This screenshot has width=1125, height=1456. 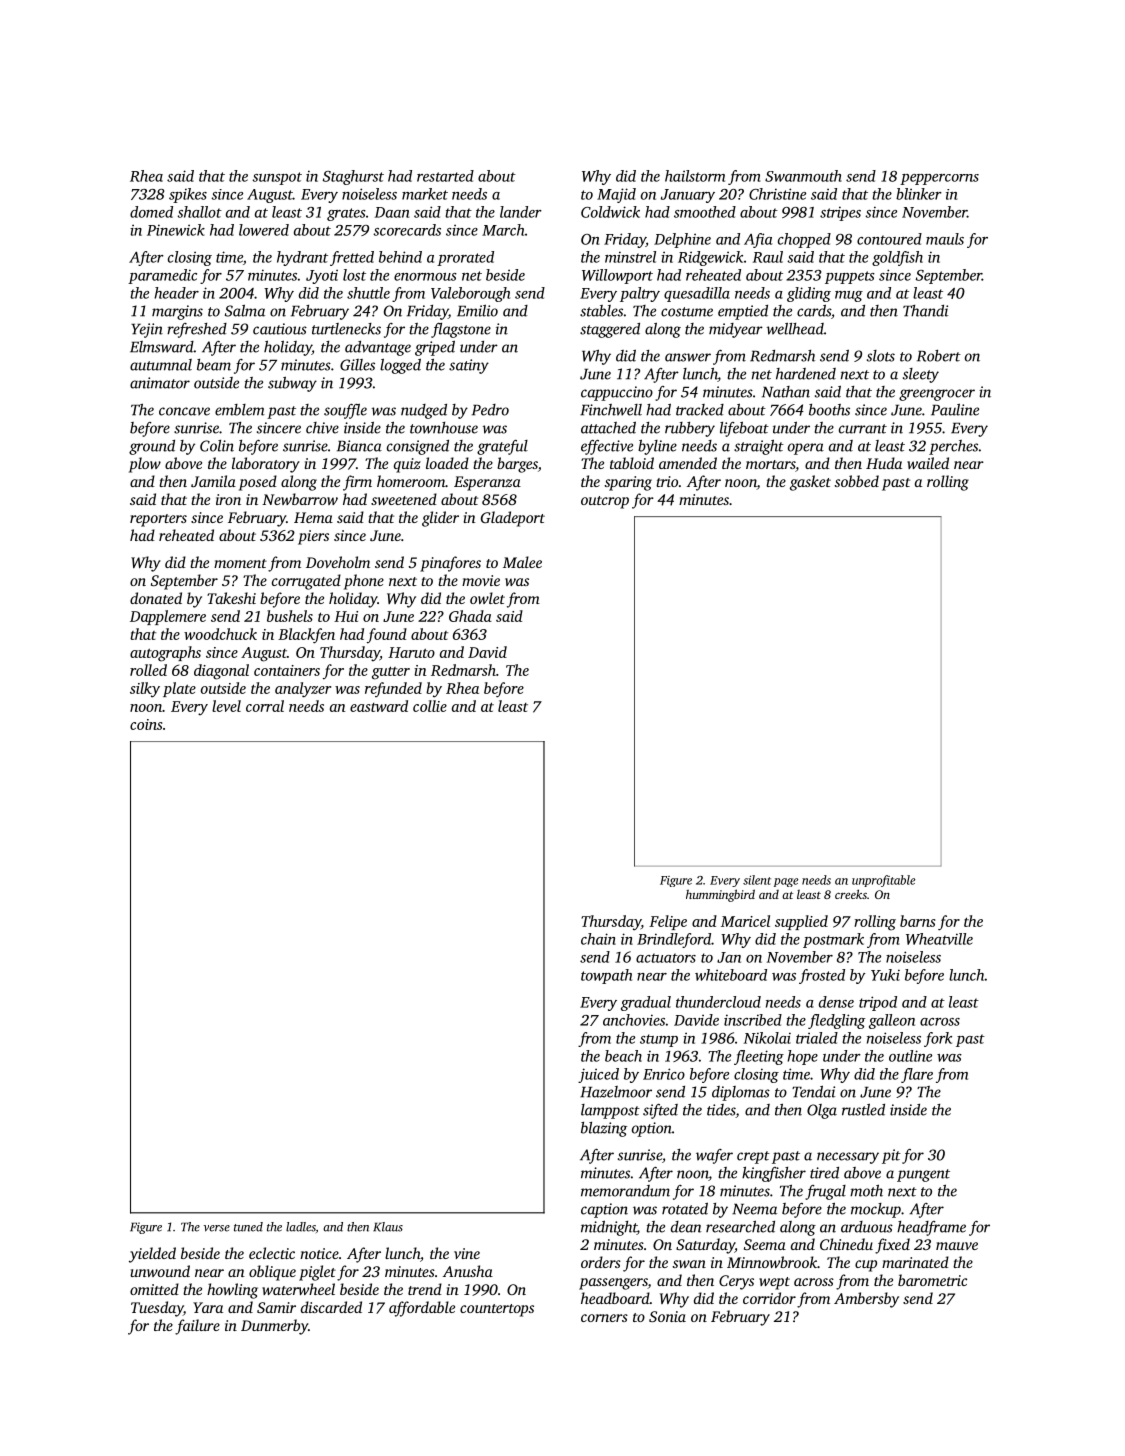 What do you see at coordinates (688, 196) in the screenshot?
I see `January` at bounding box center [688, 196].
